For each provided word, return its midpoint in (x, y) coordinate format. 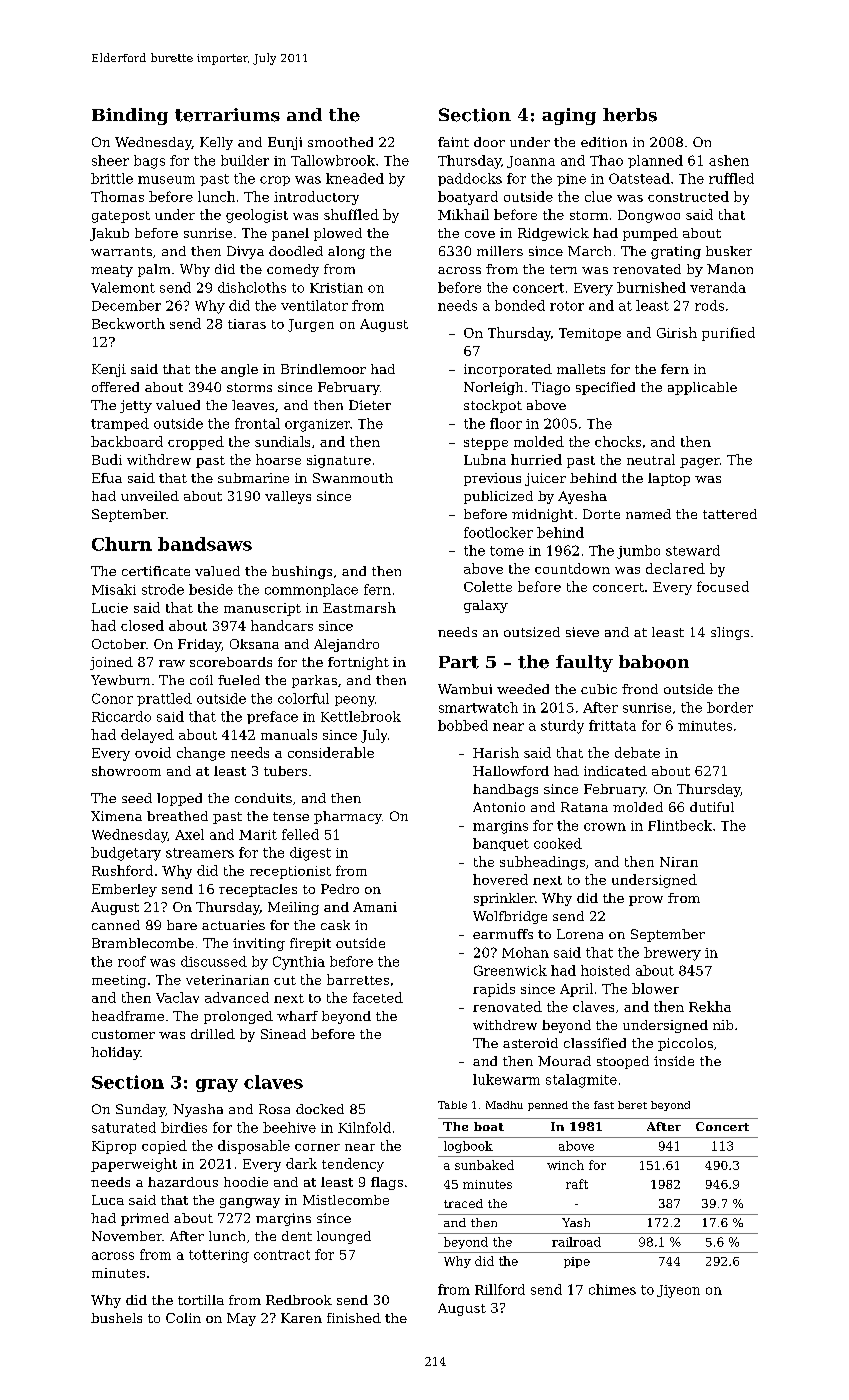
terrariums (227, 115)
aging (569, 116)
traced (463, 1203)
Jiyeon (678, 1291)
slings (730, 633)
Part (459, 662)
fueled (239, 680)
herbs (630, 115)
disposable (254, 1147)
